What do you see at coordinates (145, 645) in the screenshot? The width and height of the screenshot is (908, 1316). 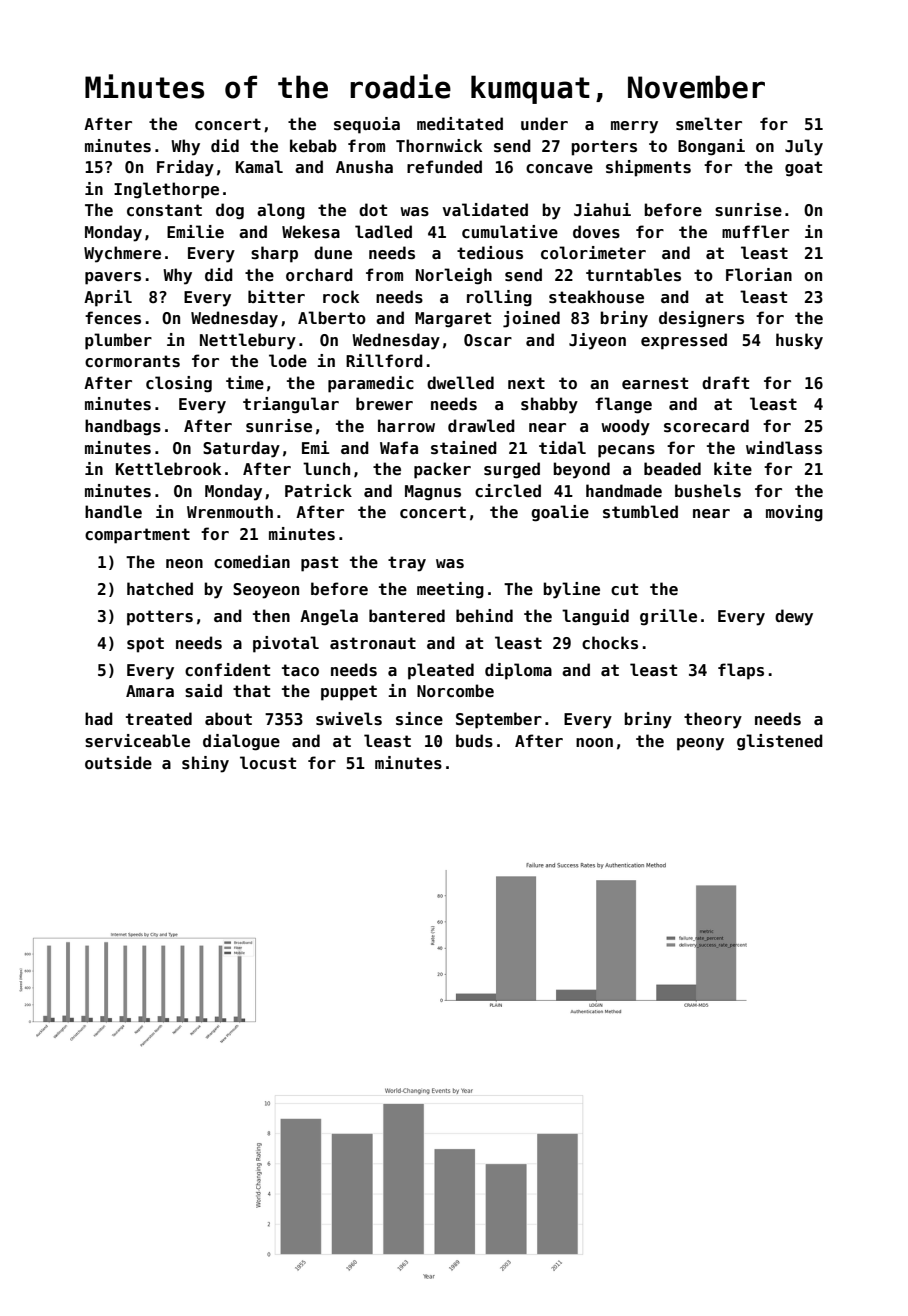 I see `spot` at bounding box center [145, 645].
